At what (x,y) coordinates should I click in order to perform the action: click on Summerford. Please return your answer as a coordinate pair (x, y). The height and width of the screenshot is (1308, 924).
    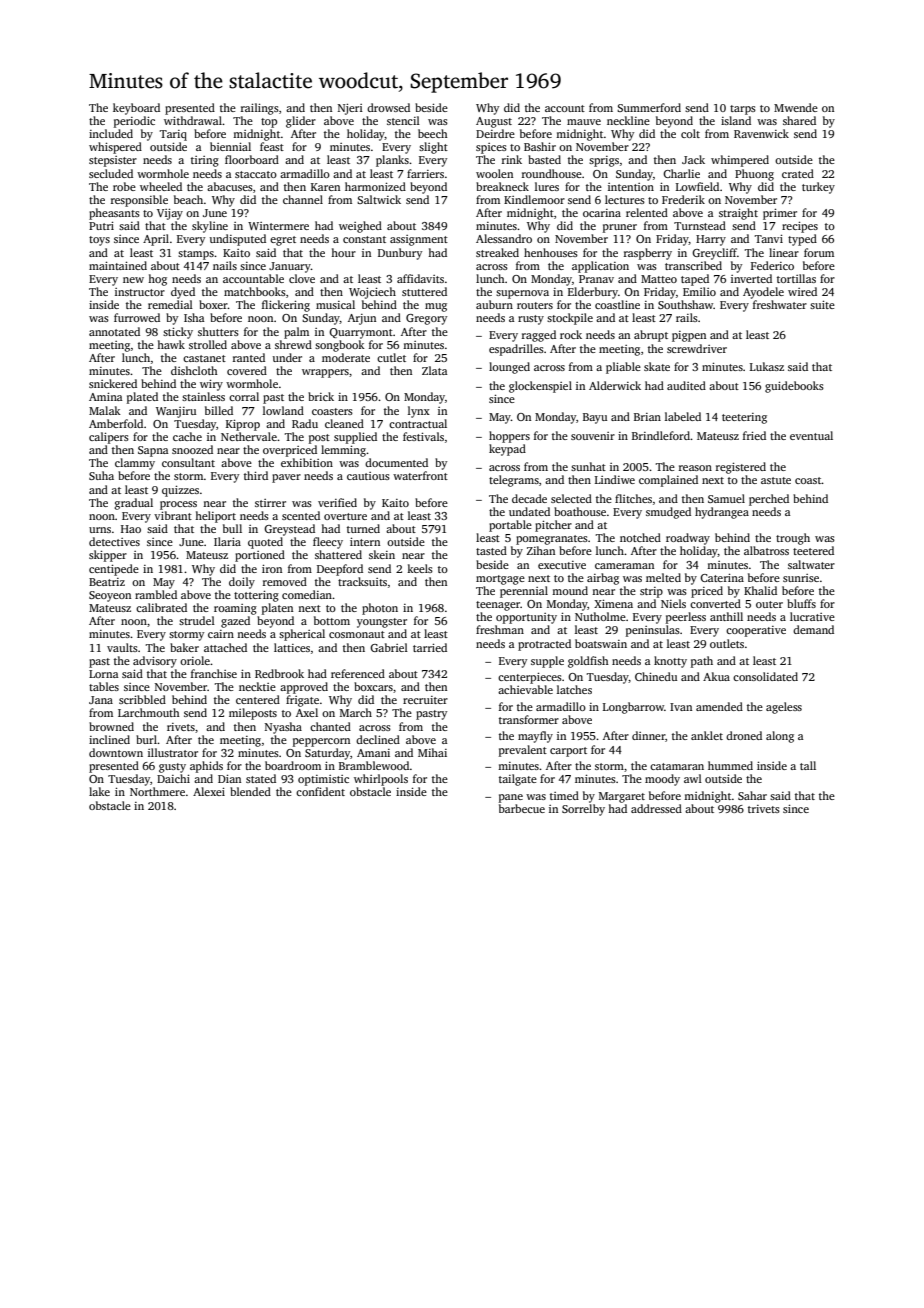
    Looking at the image, I should click on (649, 107).
